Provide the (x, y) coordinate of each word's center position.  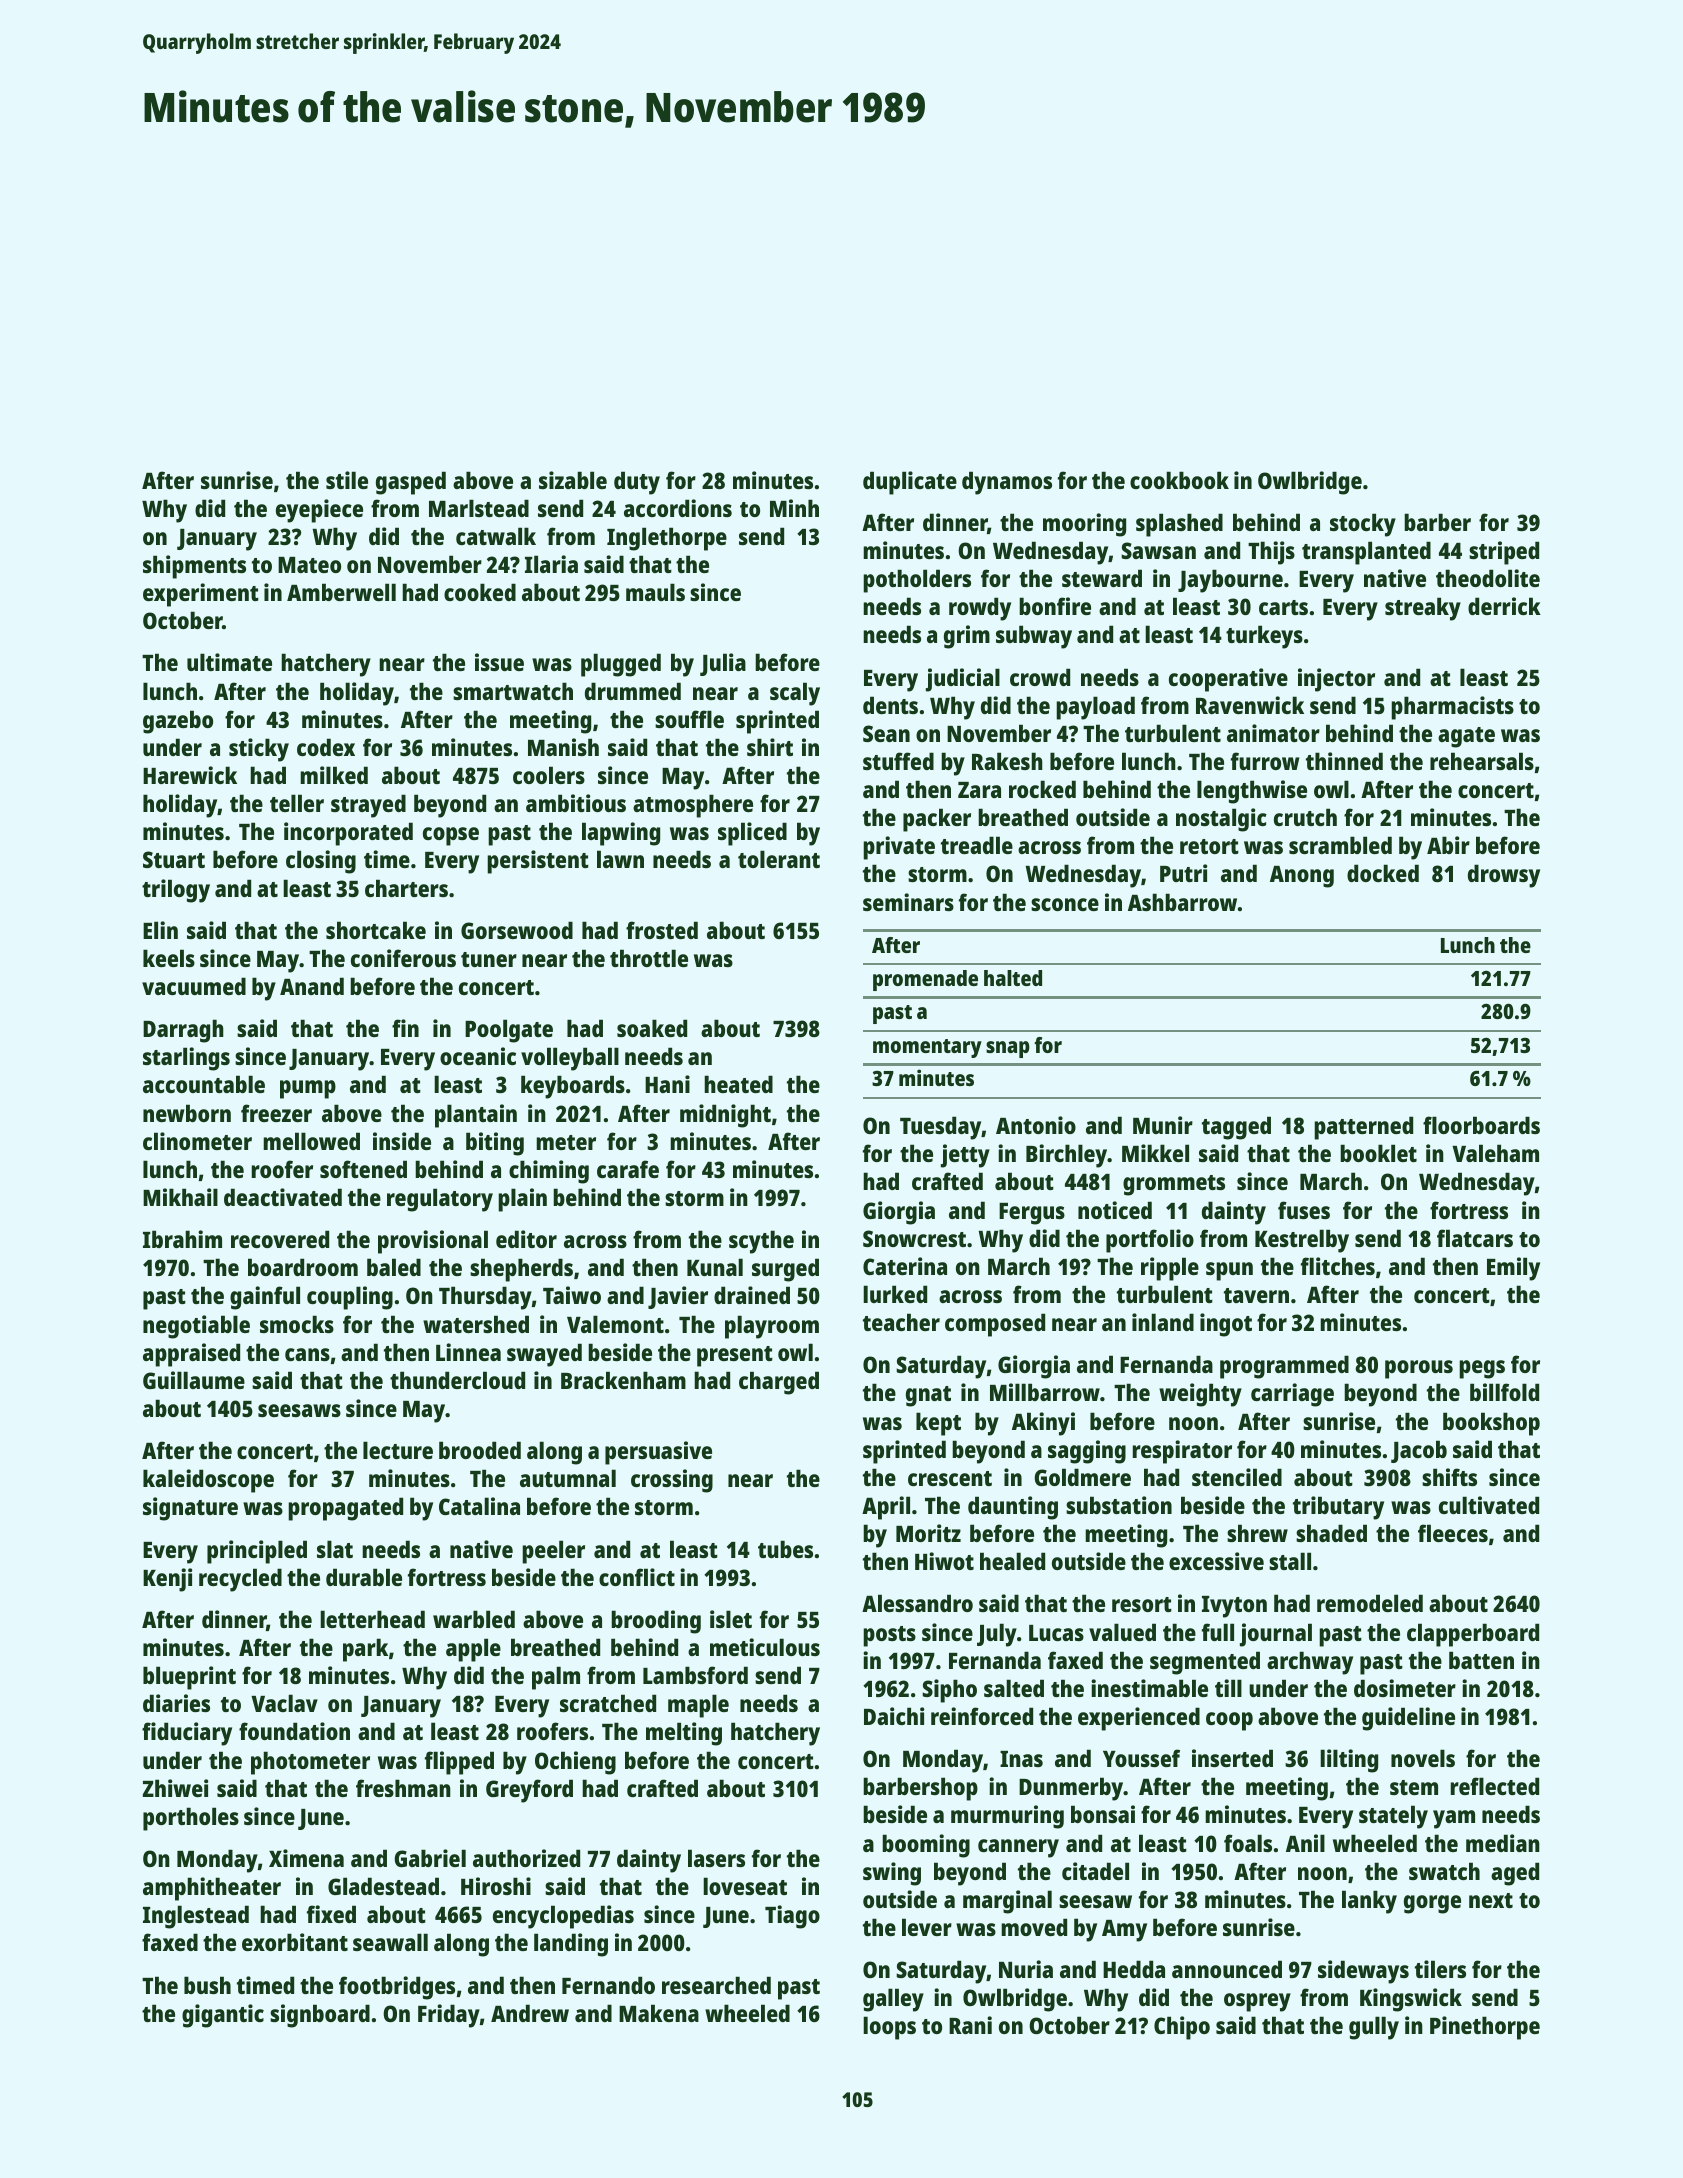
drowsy (1504, 876)
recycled (240, 1580)
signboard (320, 2016)
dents (890, 705)
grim (967, 637)
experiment (201, 595)
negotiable (196, 1327)
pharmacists (1452, 708)
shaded (1331, 1533)
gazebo (178, 722)
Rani (970, 2025)
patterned (1363, 1128)
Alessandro (917, 1603)
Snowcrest (914, 1238)
